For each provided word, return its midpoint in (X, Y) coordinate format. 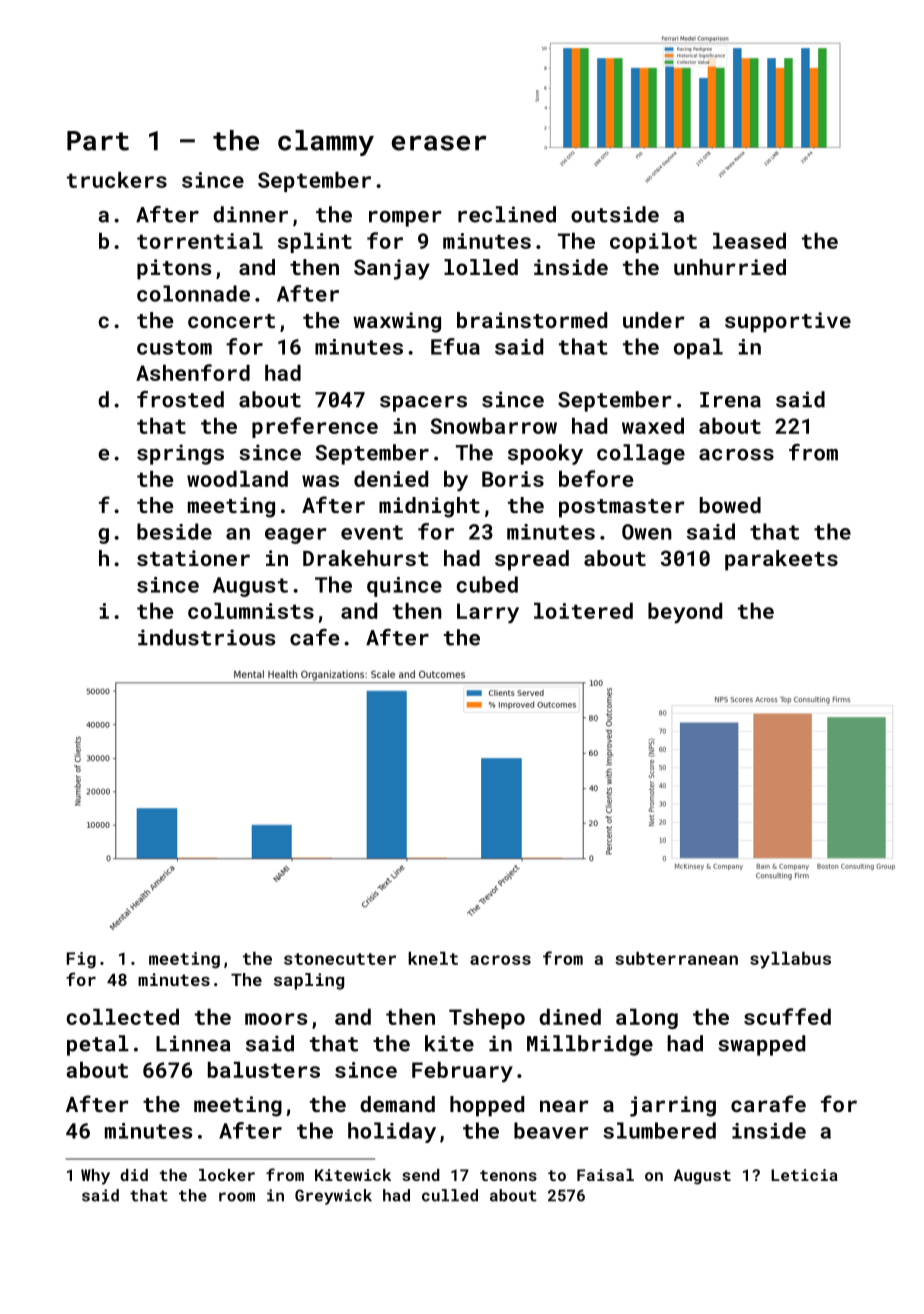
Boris (513, 479)
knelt (433, 958)
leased (749, 241)
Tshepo (487, 1019)
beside (174, 531)
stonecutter (340, 959)
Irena (730, 400)
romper (405, 219)
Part (98, 141)
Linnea (193, 1043)
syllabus (790, 960)
